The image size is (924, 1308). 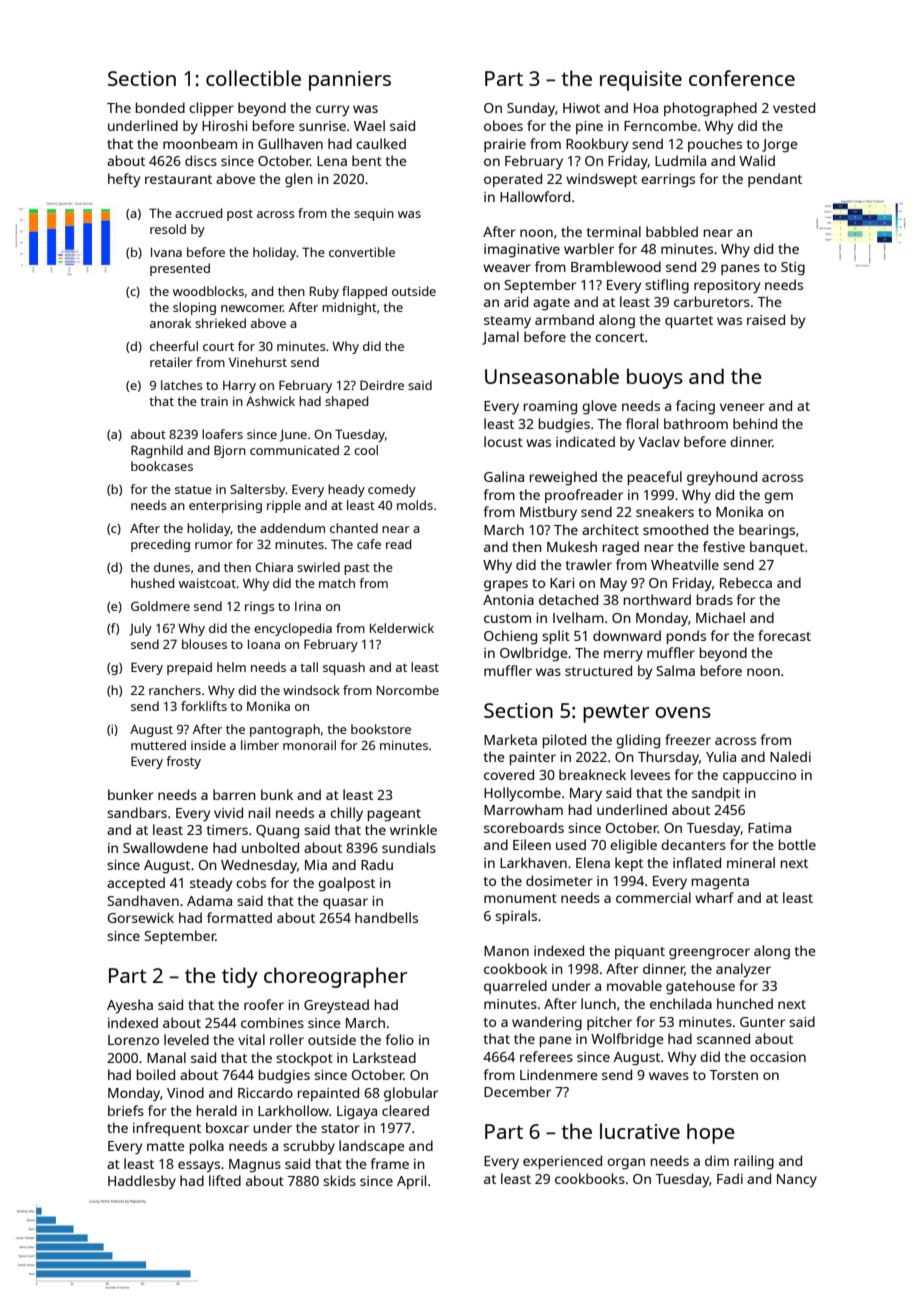 What do you see at coordinates (402, 628) in the page?
I see `Kelderwick` at bounding box center [402, 628].
